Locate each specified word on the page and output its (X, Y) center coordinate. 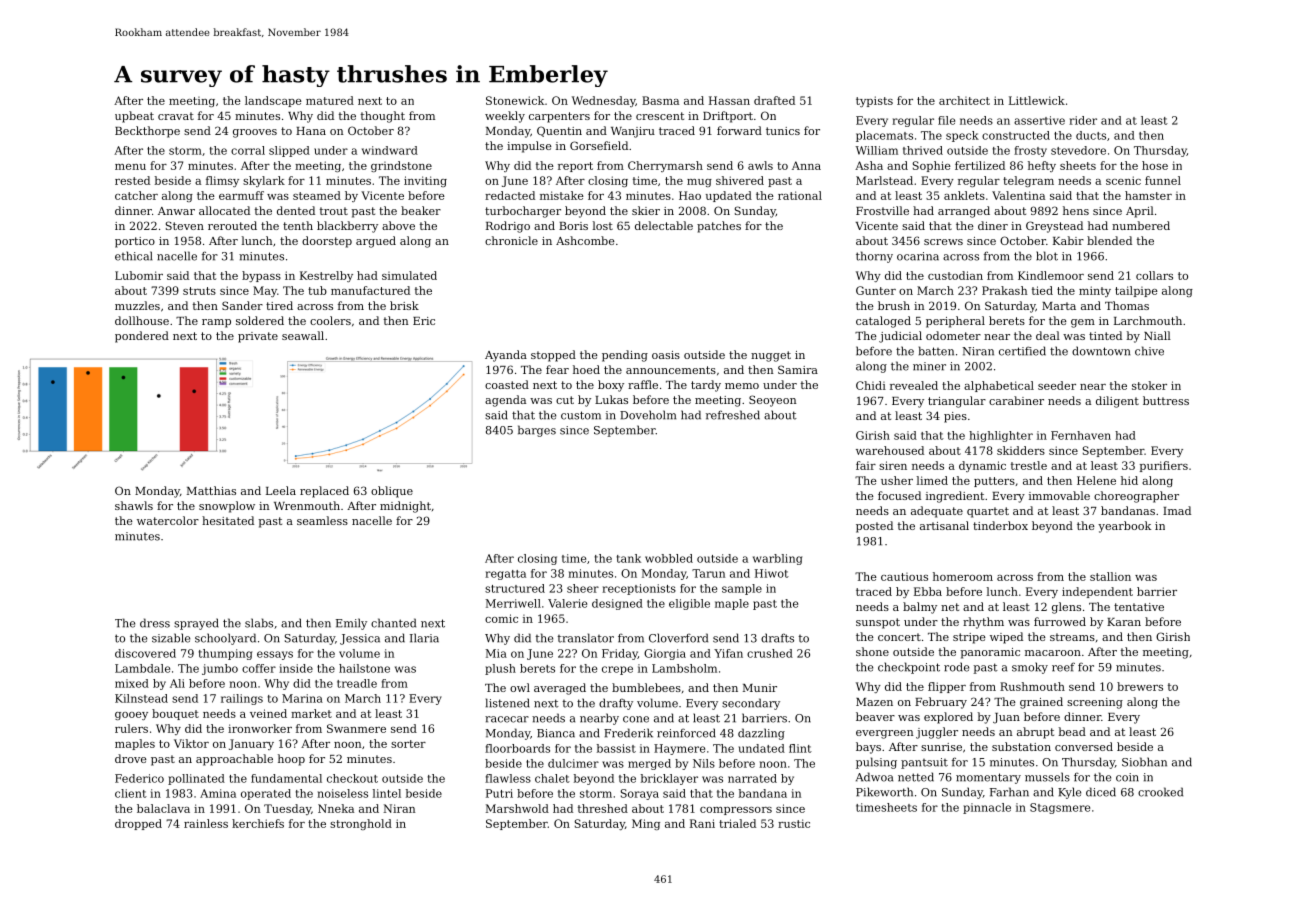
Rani (702, 823)
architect (964, 100)
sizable (171, 638)
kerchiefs (258, 823)
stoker (1149, 385)
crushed (770, 653)
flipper (947, 687)
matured (330, 100)
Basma (660, 100)
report (575, 167)
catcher (136, 195)
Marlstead (884, 180)
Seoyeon (773, 401)
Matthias (211, 490)
